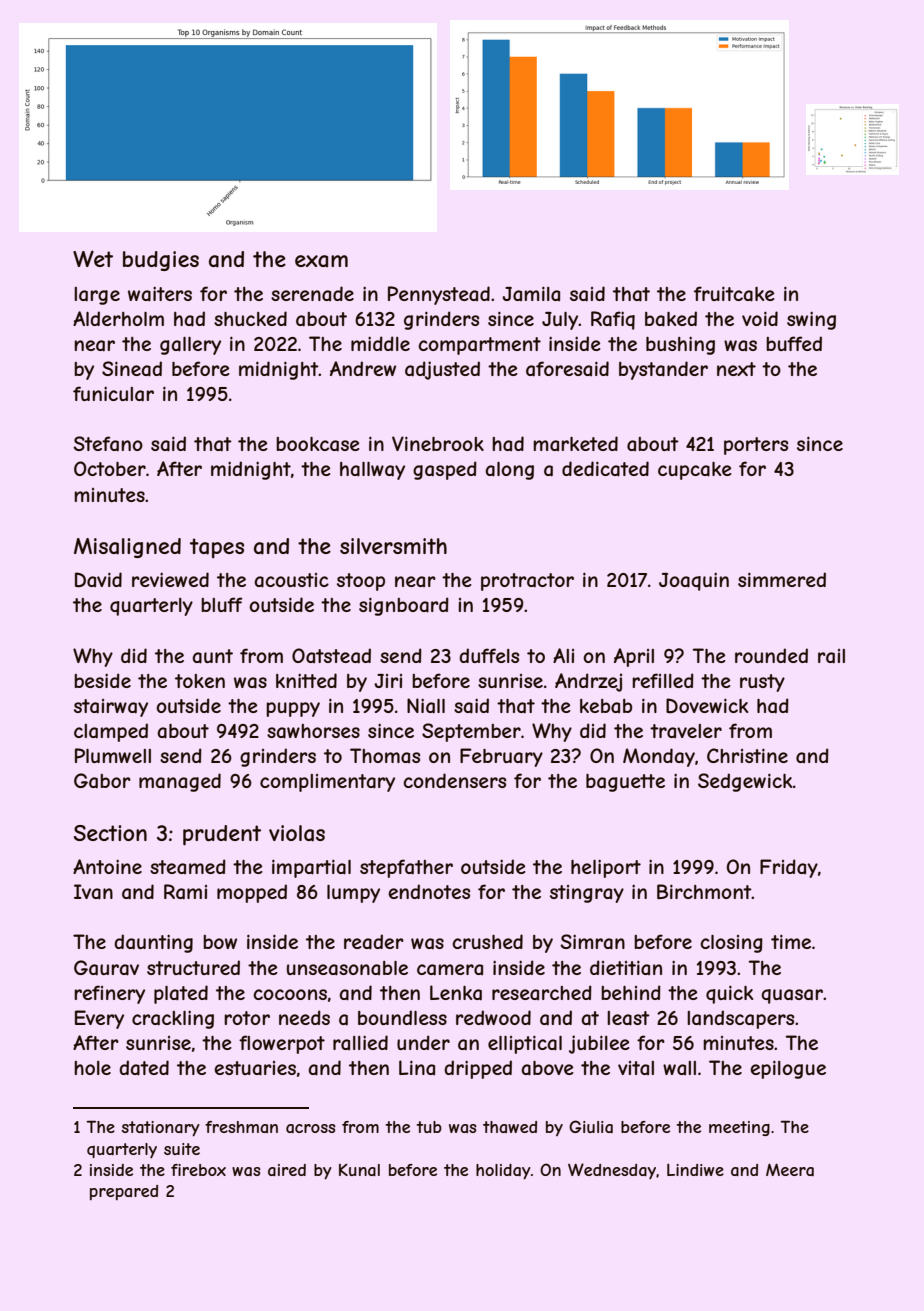 This screenshot has height=1311, width=924. What do you see at coordinates (220, 942) in the screenshot?
I see `bow` at bounding box center [220, 942].
